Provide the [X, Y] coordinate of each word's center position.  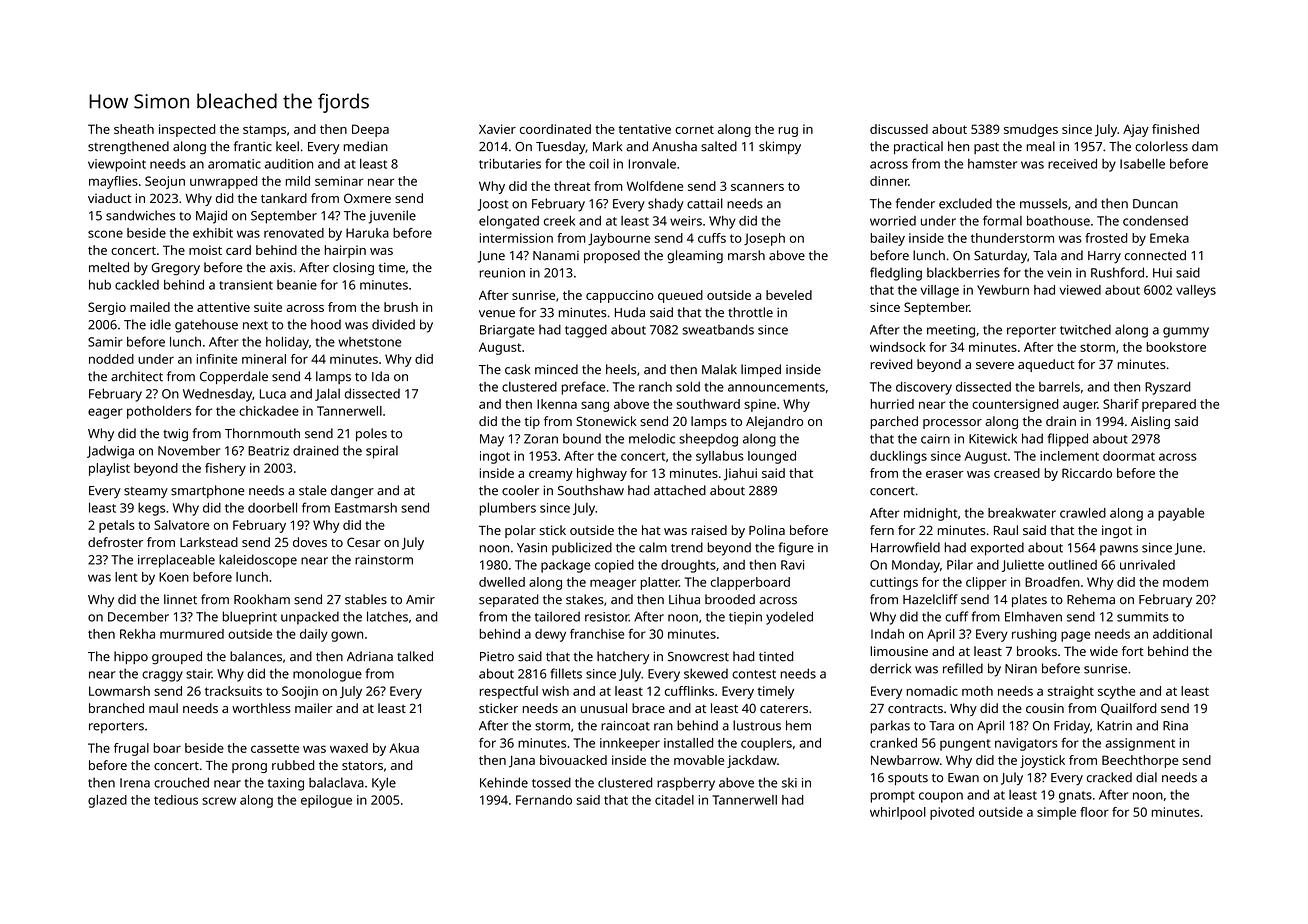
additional [1182, 634]
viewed [1080, 290]
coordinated [555, 129]
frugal [131, 749]
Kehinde [504, 782]
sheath [134, 129]
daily [314, 635]
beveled [789, 295]
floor [1094, 812]
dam [1205, 146]
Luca [273, 394]
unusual [604, 708]
